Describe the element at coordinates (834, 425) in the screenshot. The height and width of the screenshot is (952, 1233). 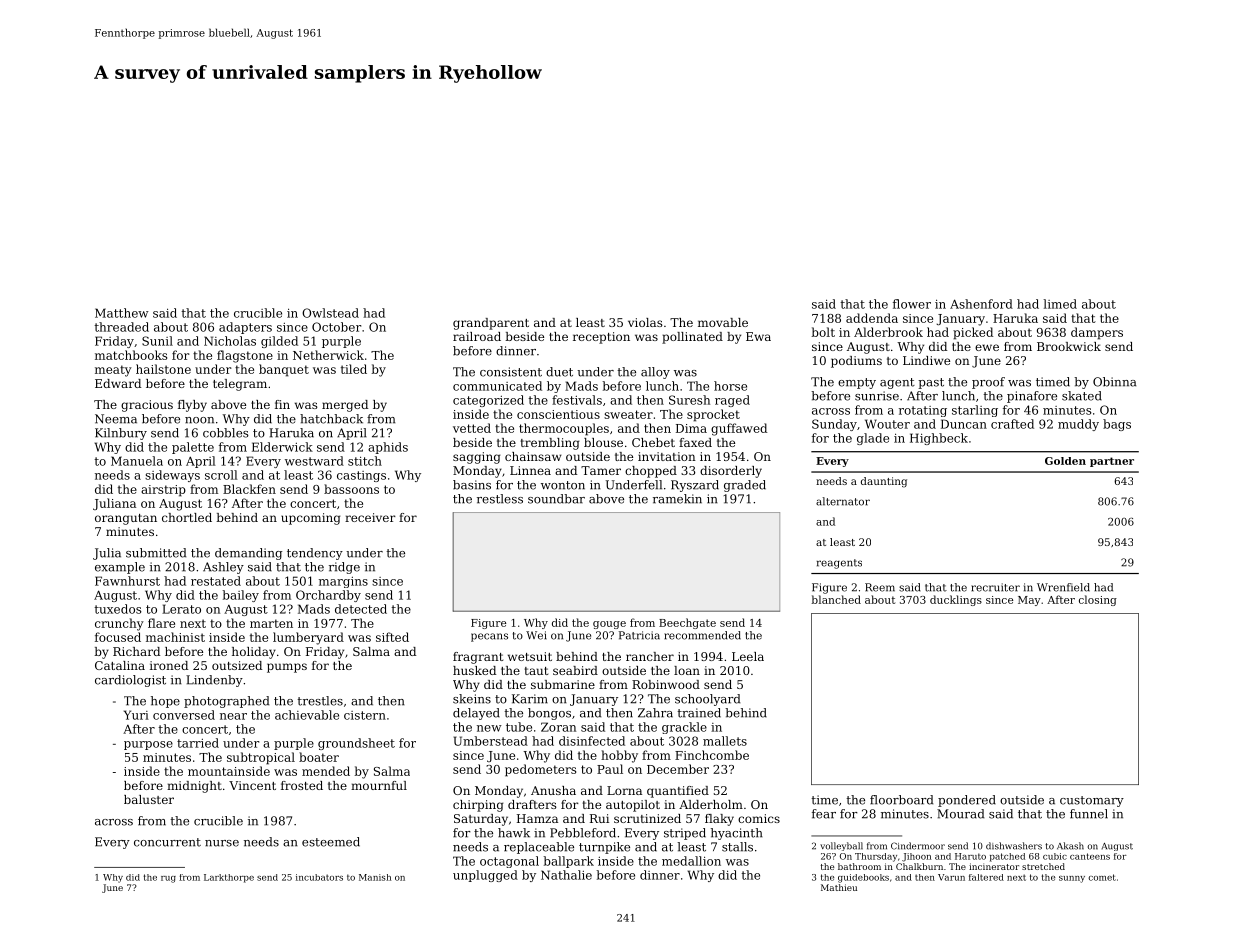
I see `Sunday` at that location.
